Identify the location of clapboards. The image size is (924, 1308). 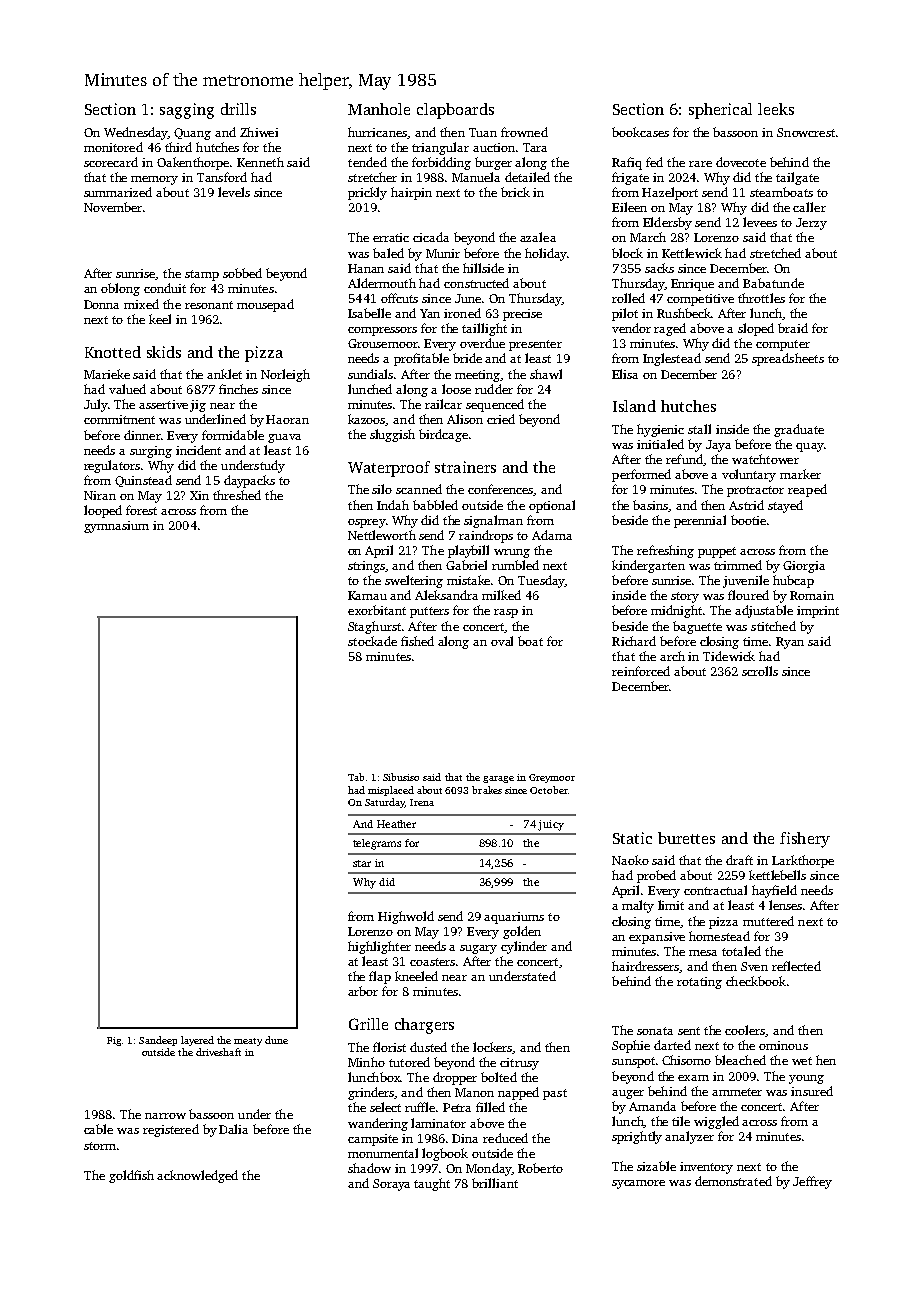
(455, 111).
